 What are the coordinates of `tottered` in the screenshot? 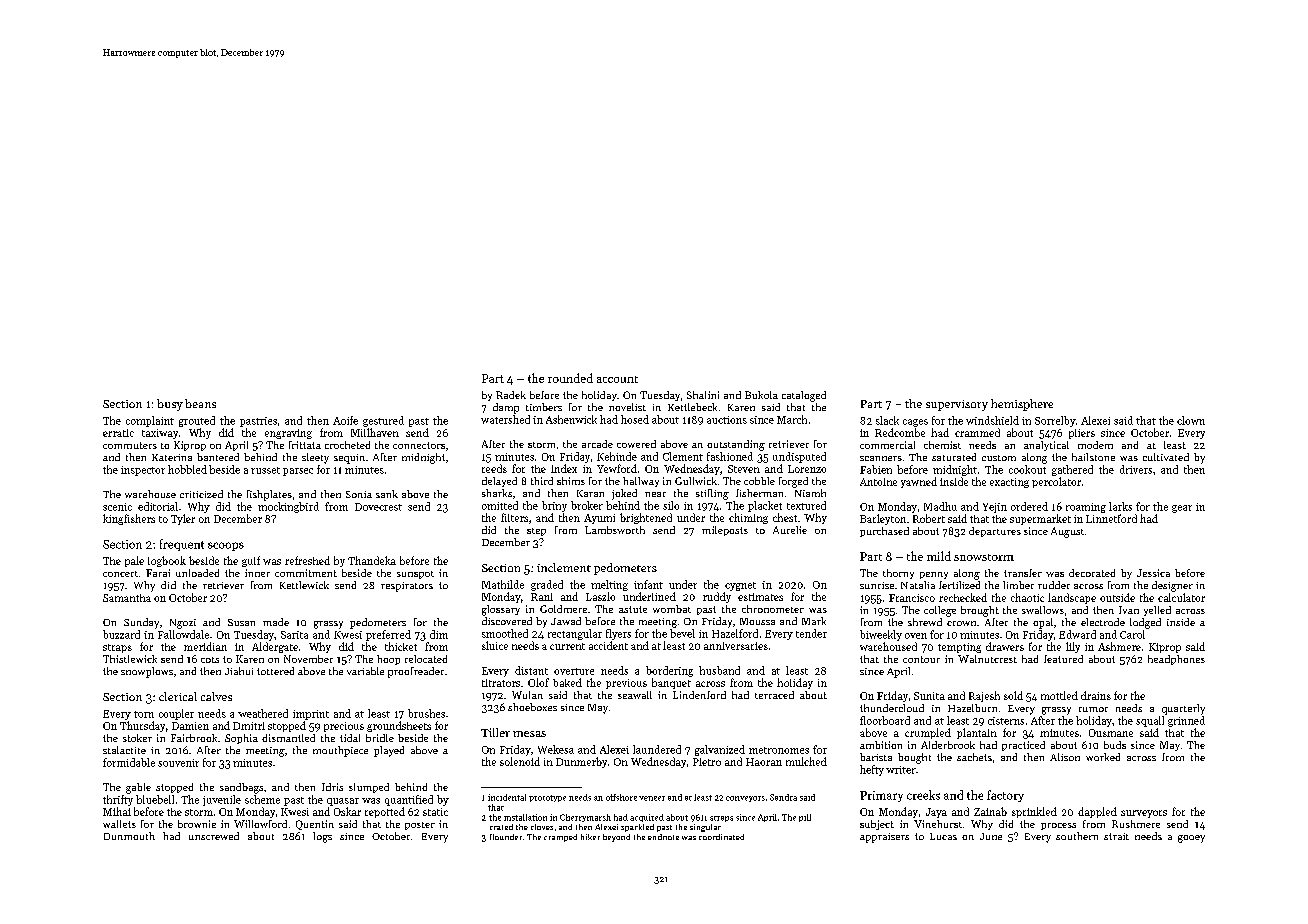 It's located at (275, 671).
